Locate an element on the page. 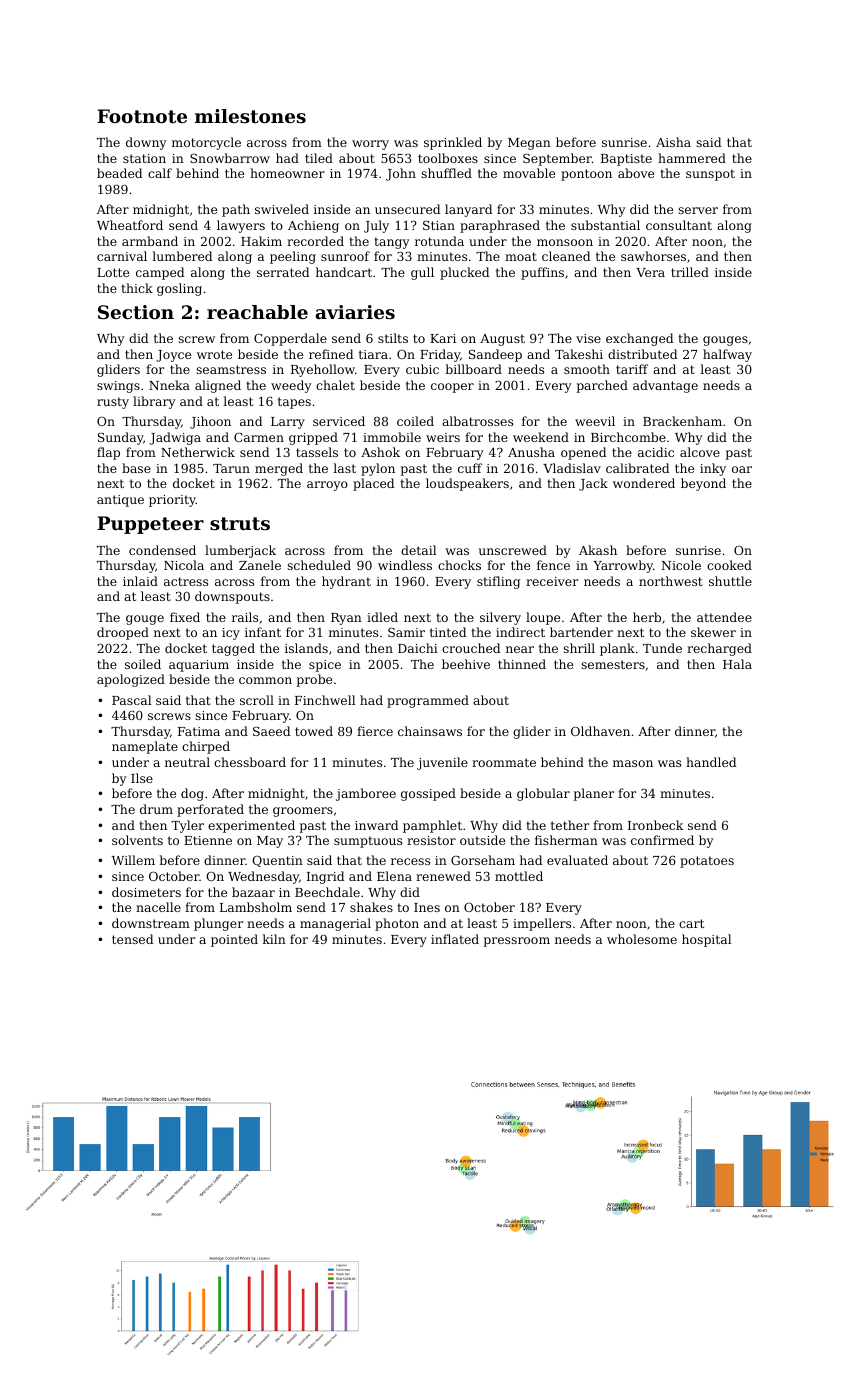 The height and width of the page is (1400, 849). Tunde is located at coordinates (662, 648).
